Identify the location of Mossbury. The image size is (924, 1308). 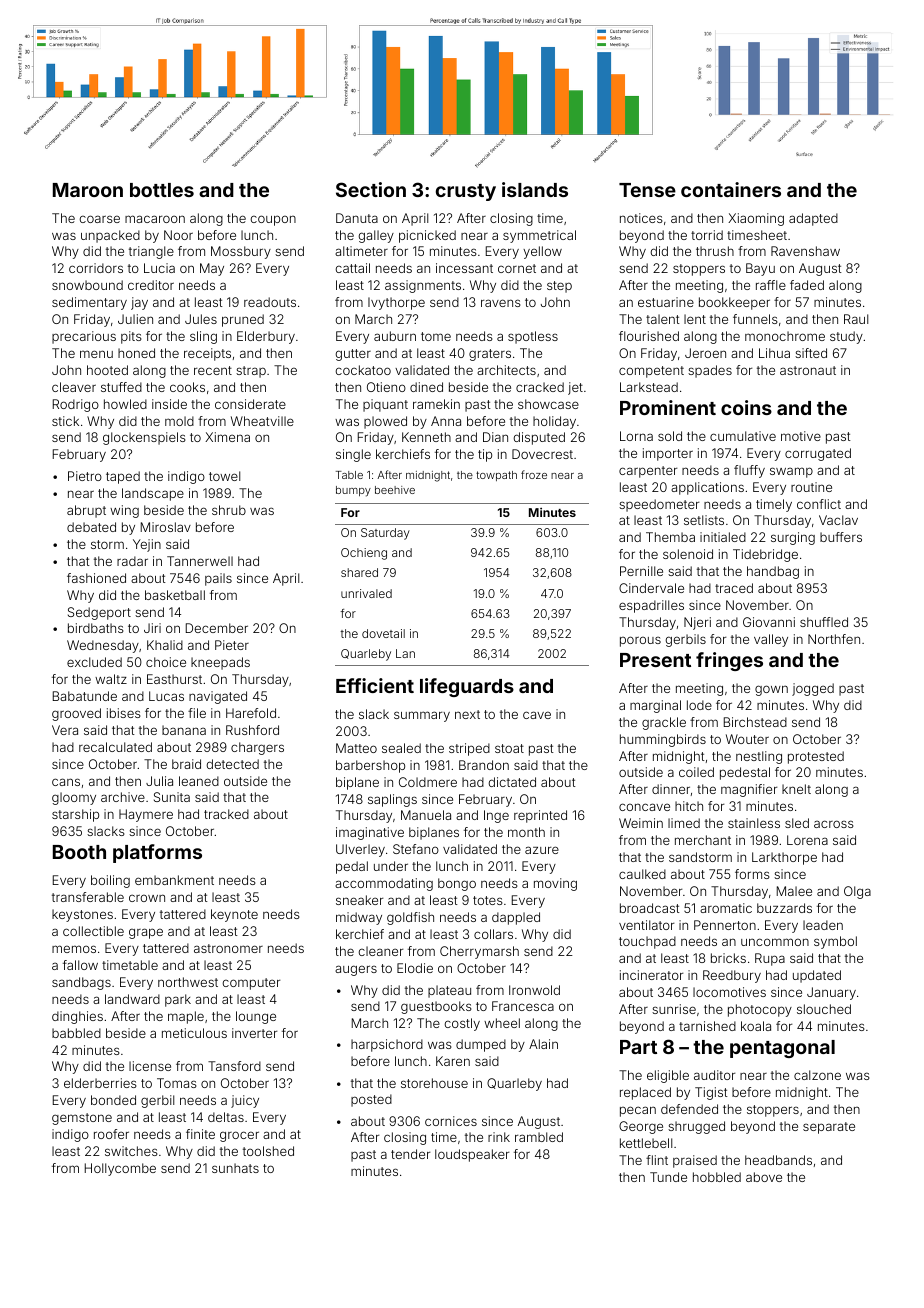
(241, 252).
